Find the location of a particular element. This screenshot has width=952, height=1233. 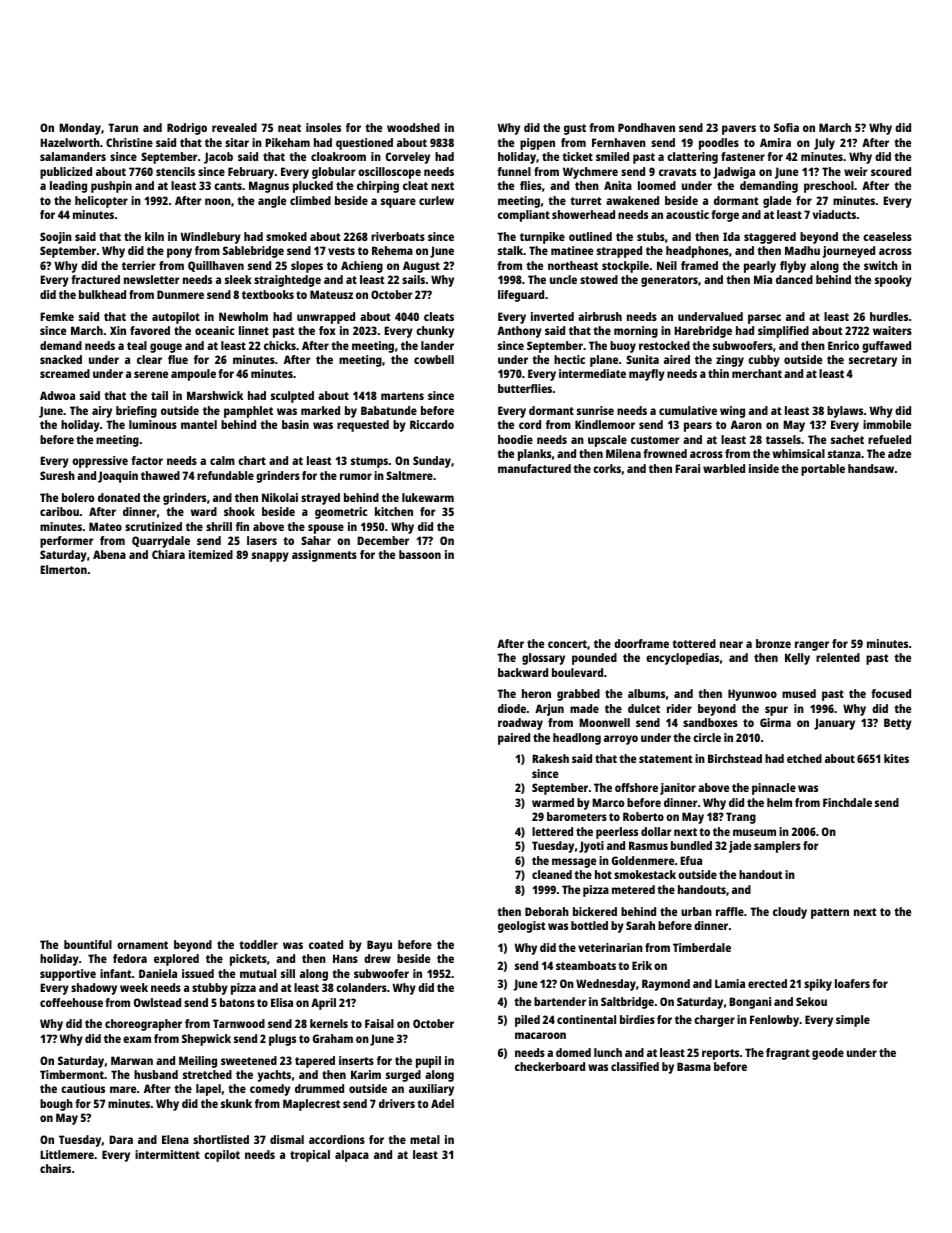

Bayu is located at coordinates (379, 946).
